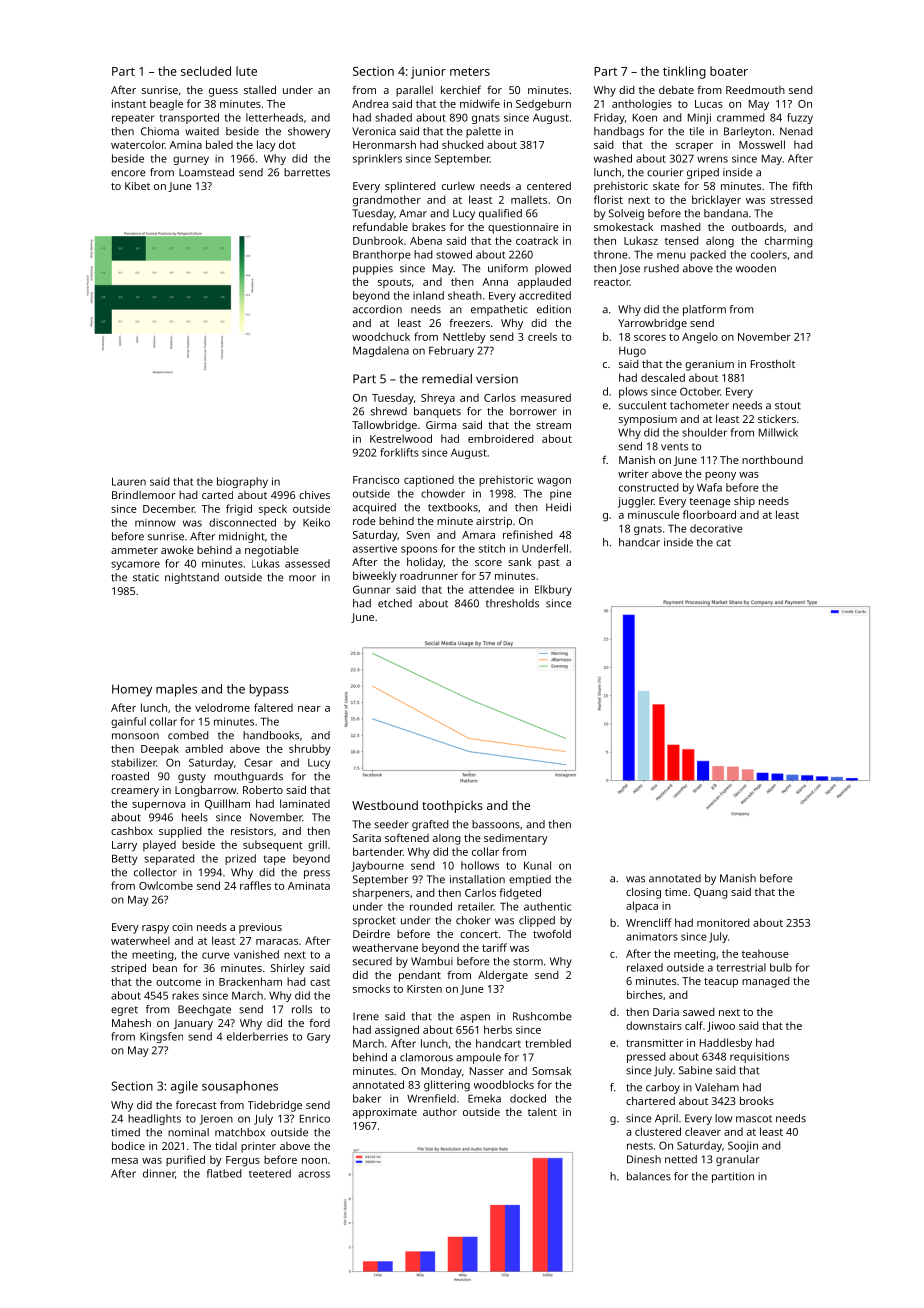 The height and width of the screenshot is (1308, 924). What do you see at coordinates (155, 523) in the screenshot?
I see `minnow` at bounding box center [155, 523].
